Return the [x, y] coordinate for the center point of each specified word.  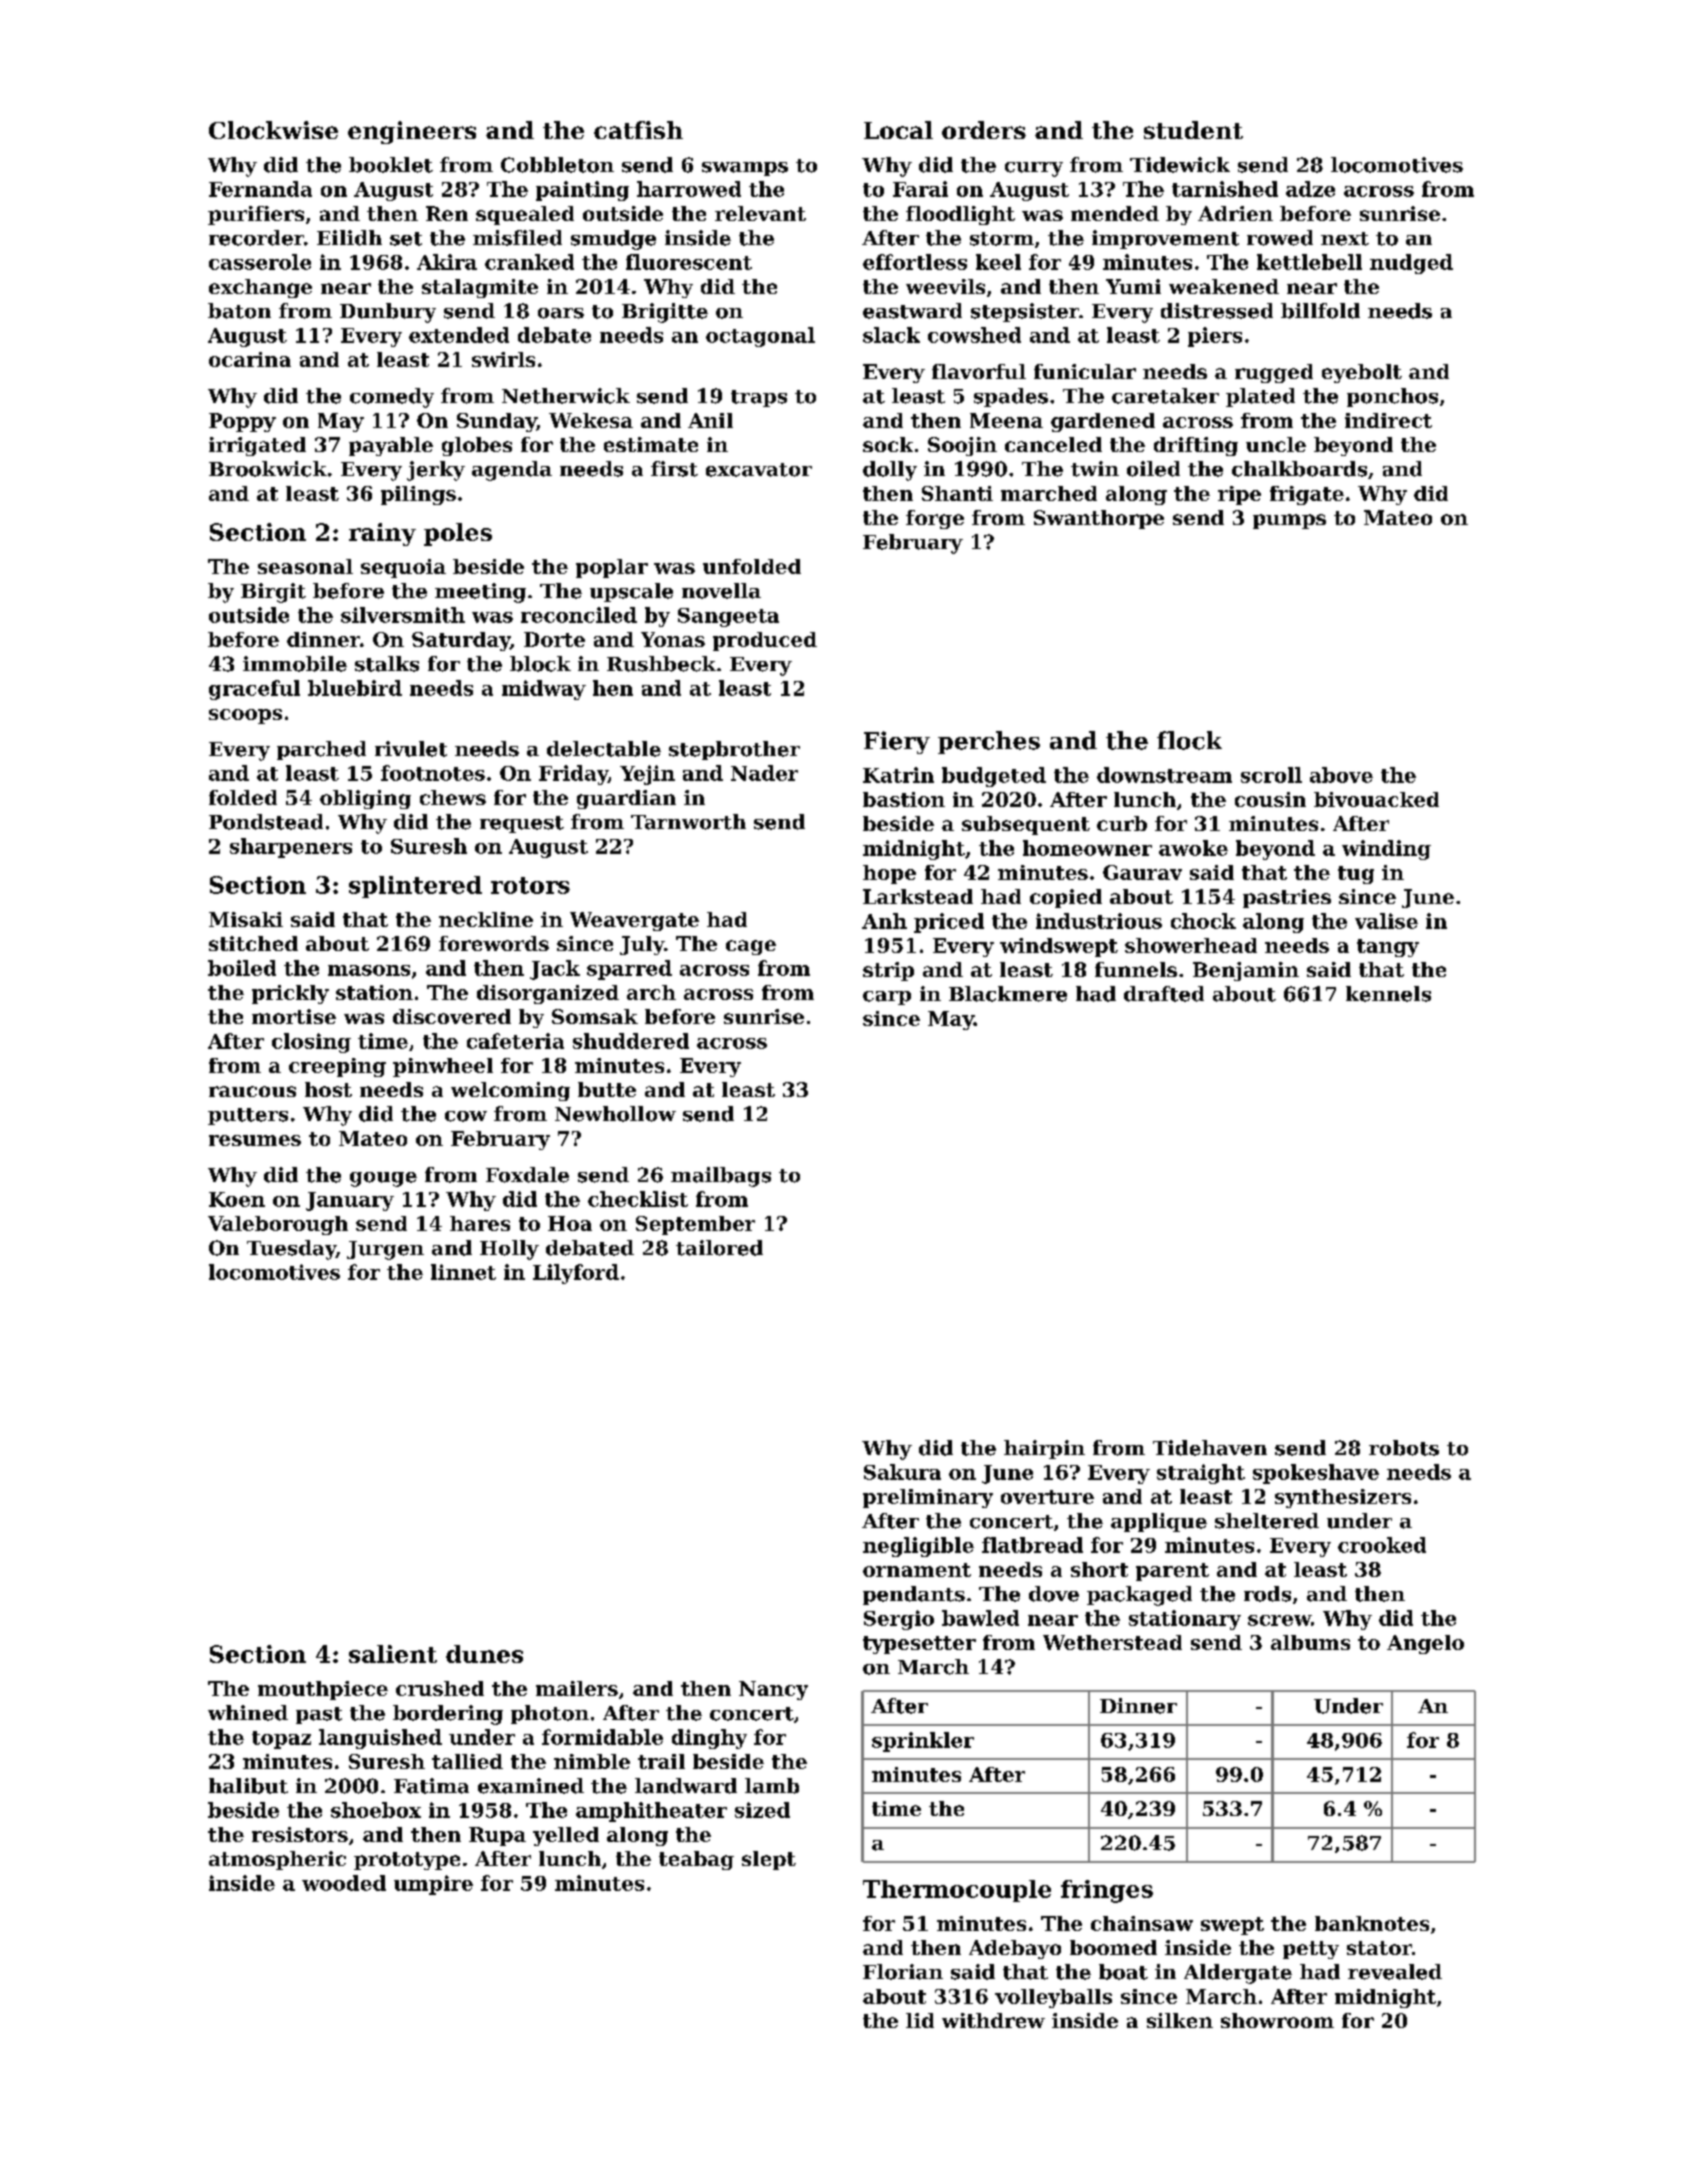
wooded [344, 1883]
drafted [1164, 994]
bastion [904, 799]
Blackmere [1008, 994]
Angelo [1425, 1644]
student [1193, 130]
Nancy [773, 1690]
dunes [484, 1654]
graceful [254, 690]
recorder [256, 238]
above [1341, 775]
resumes [255, 1140]
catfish [638, 130]
